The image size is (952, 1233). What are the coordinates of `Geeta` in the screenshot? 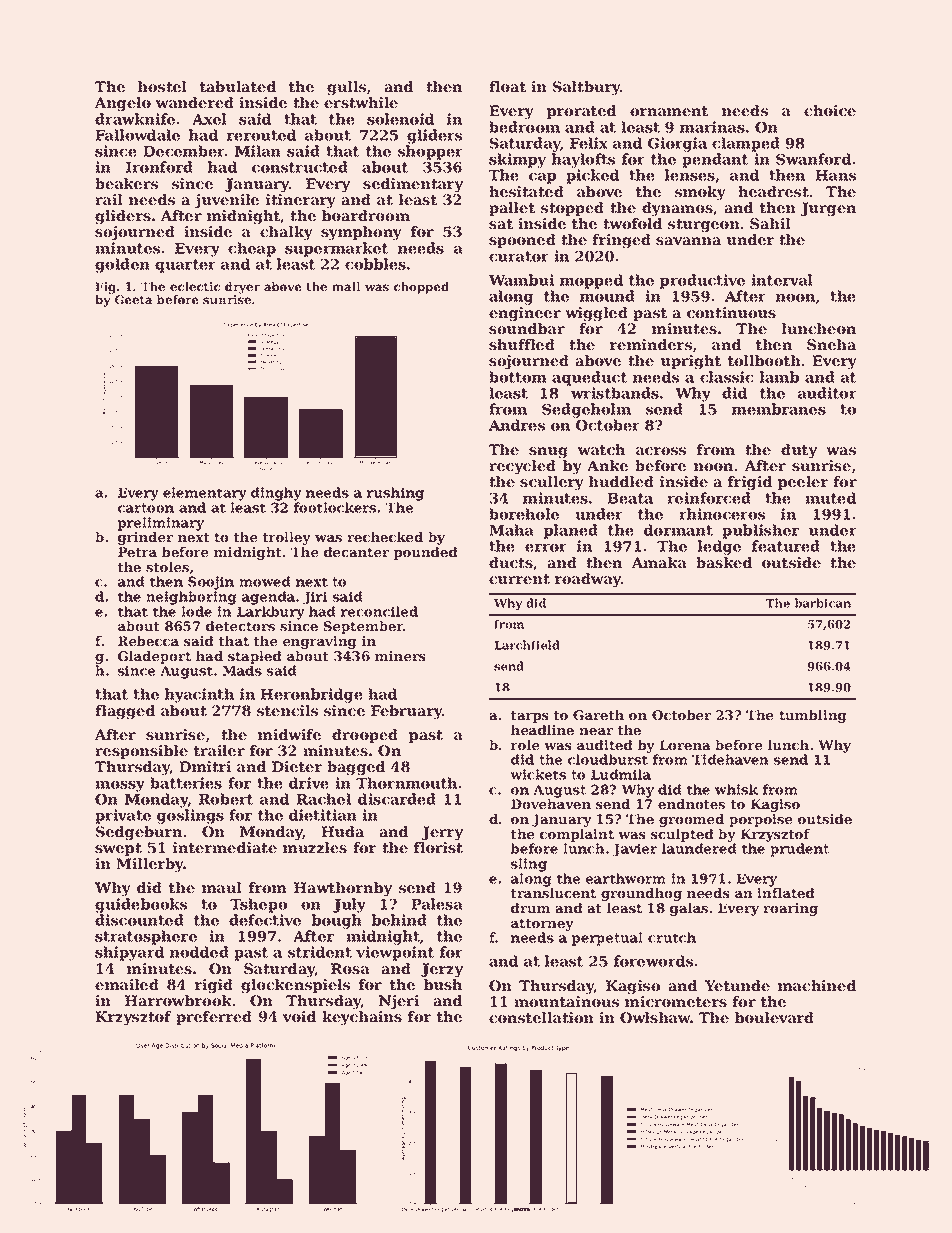 It's located at (133, 299).
